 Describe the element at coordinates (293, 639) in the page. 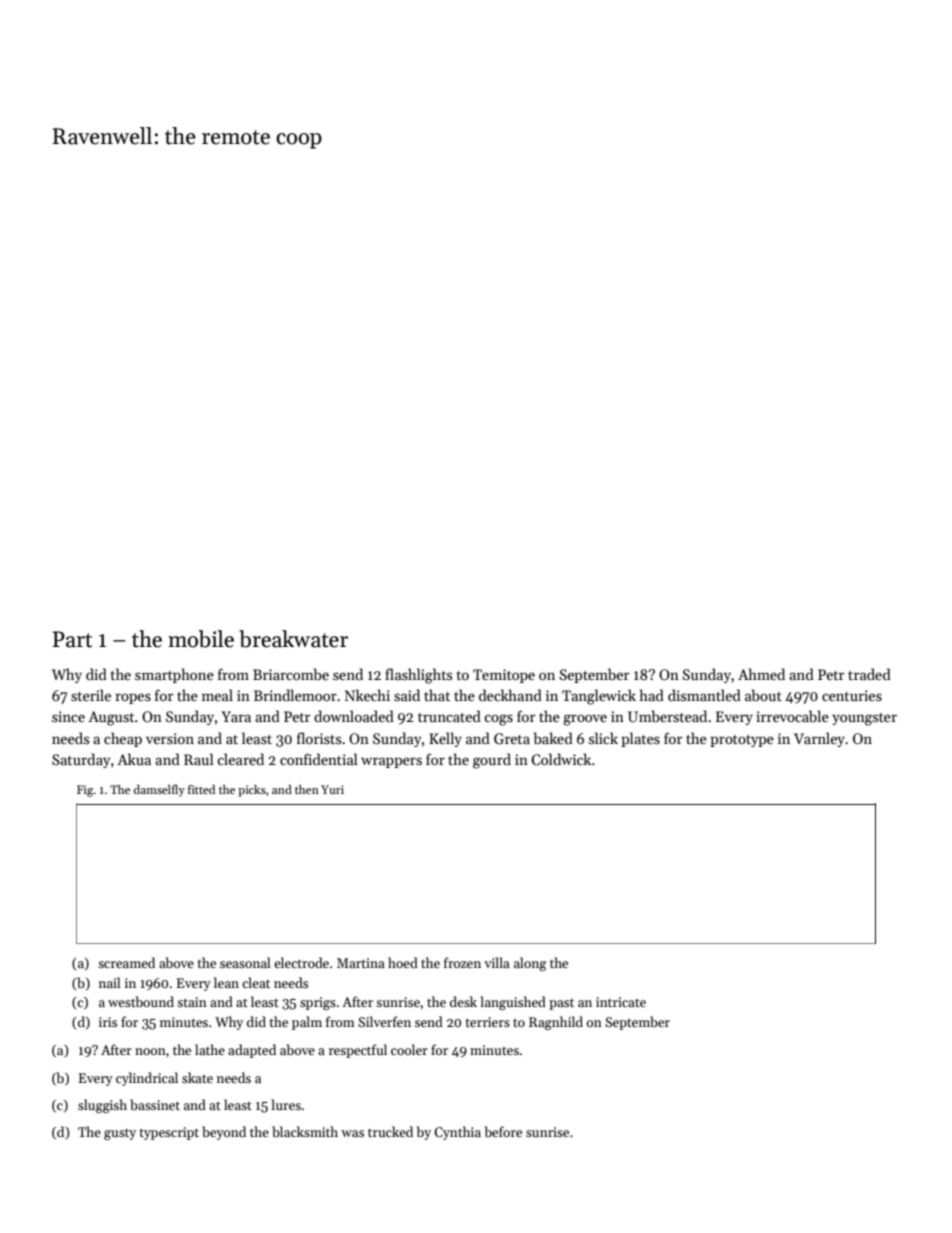

I see `breakwater` at that location.
